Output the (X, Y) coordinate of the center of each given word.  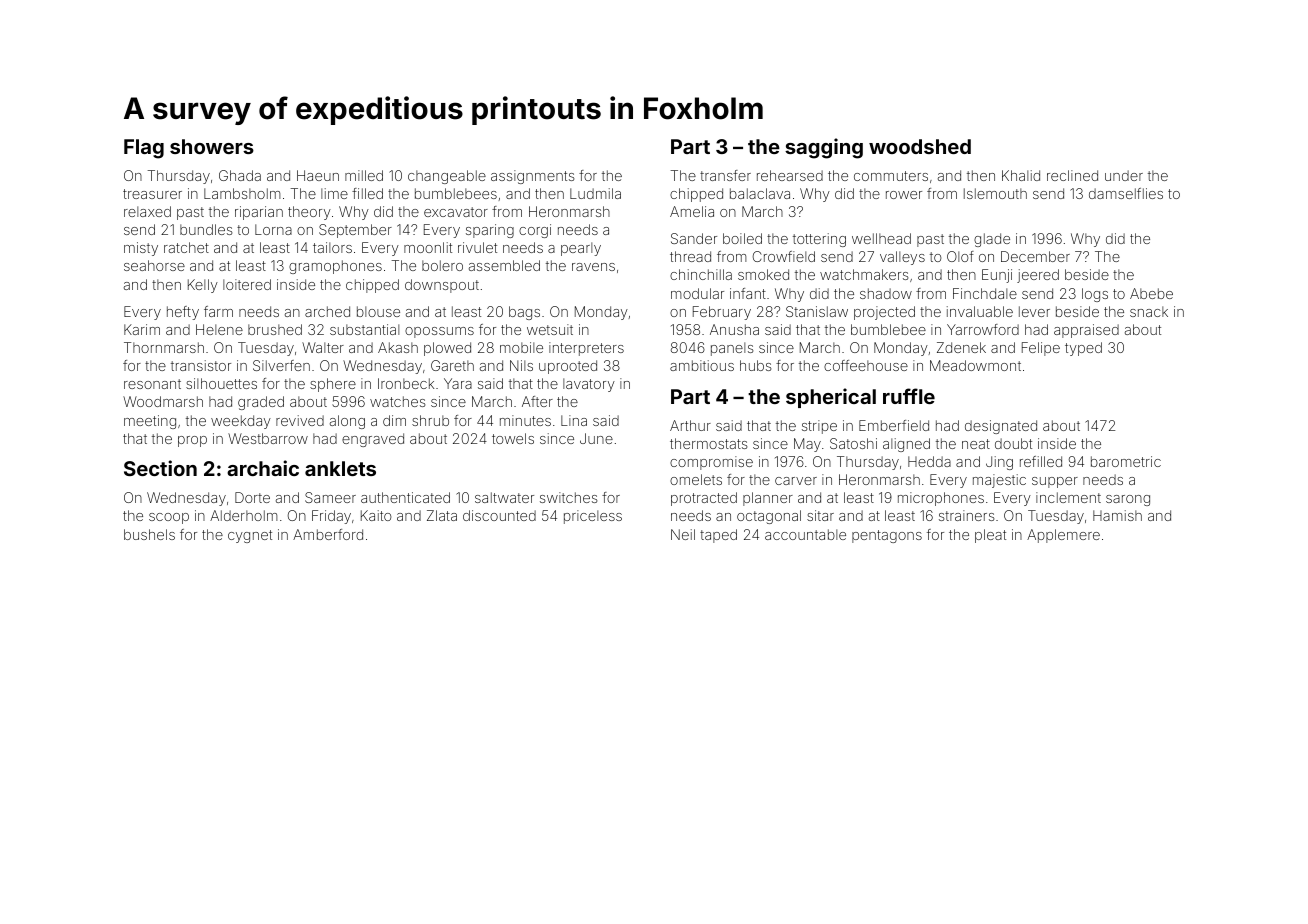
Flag (144, 149)
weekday (241, 422)
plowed (447, 349)
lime (334, 193)
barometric (1126, 461)
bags (524, 313)
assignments (533, 177)
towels (513, 438)
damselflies (1126, 193)
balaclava (760, 193)
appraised (1086, 331)
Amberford (328, 534)
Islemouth (995, 193)
